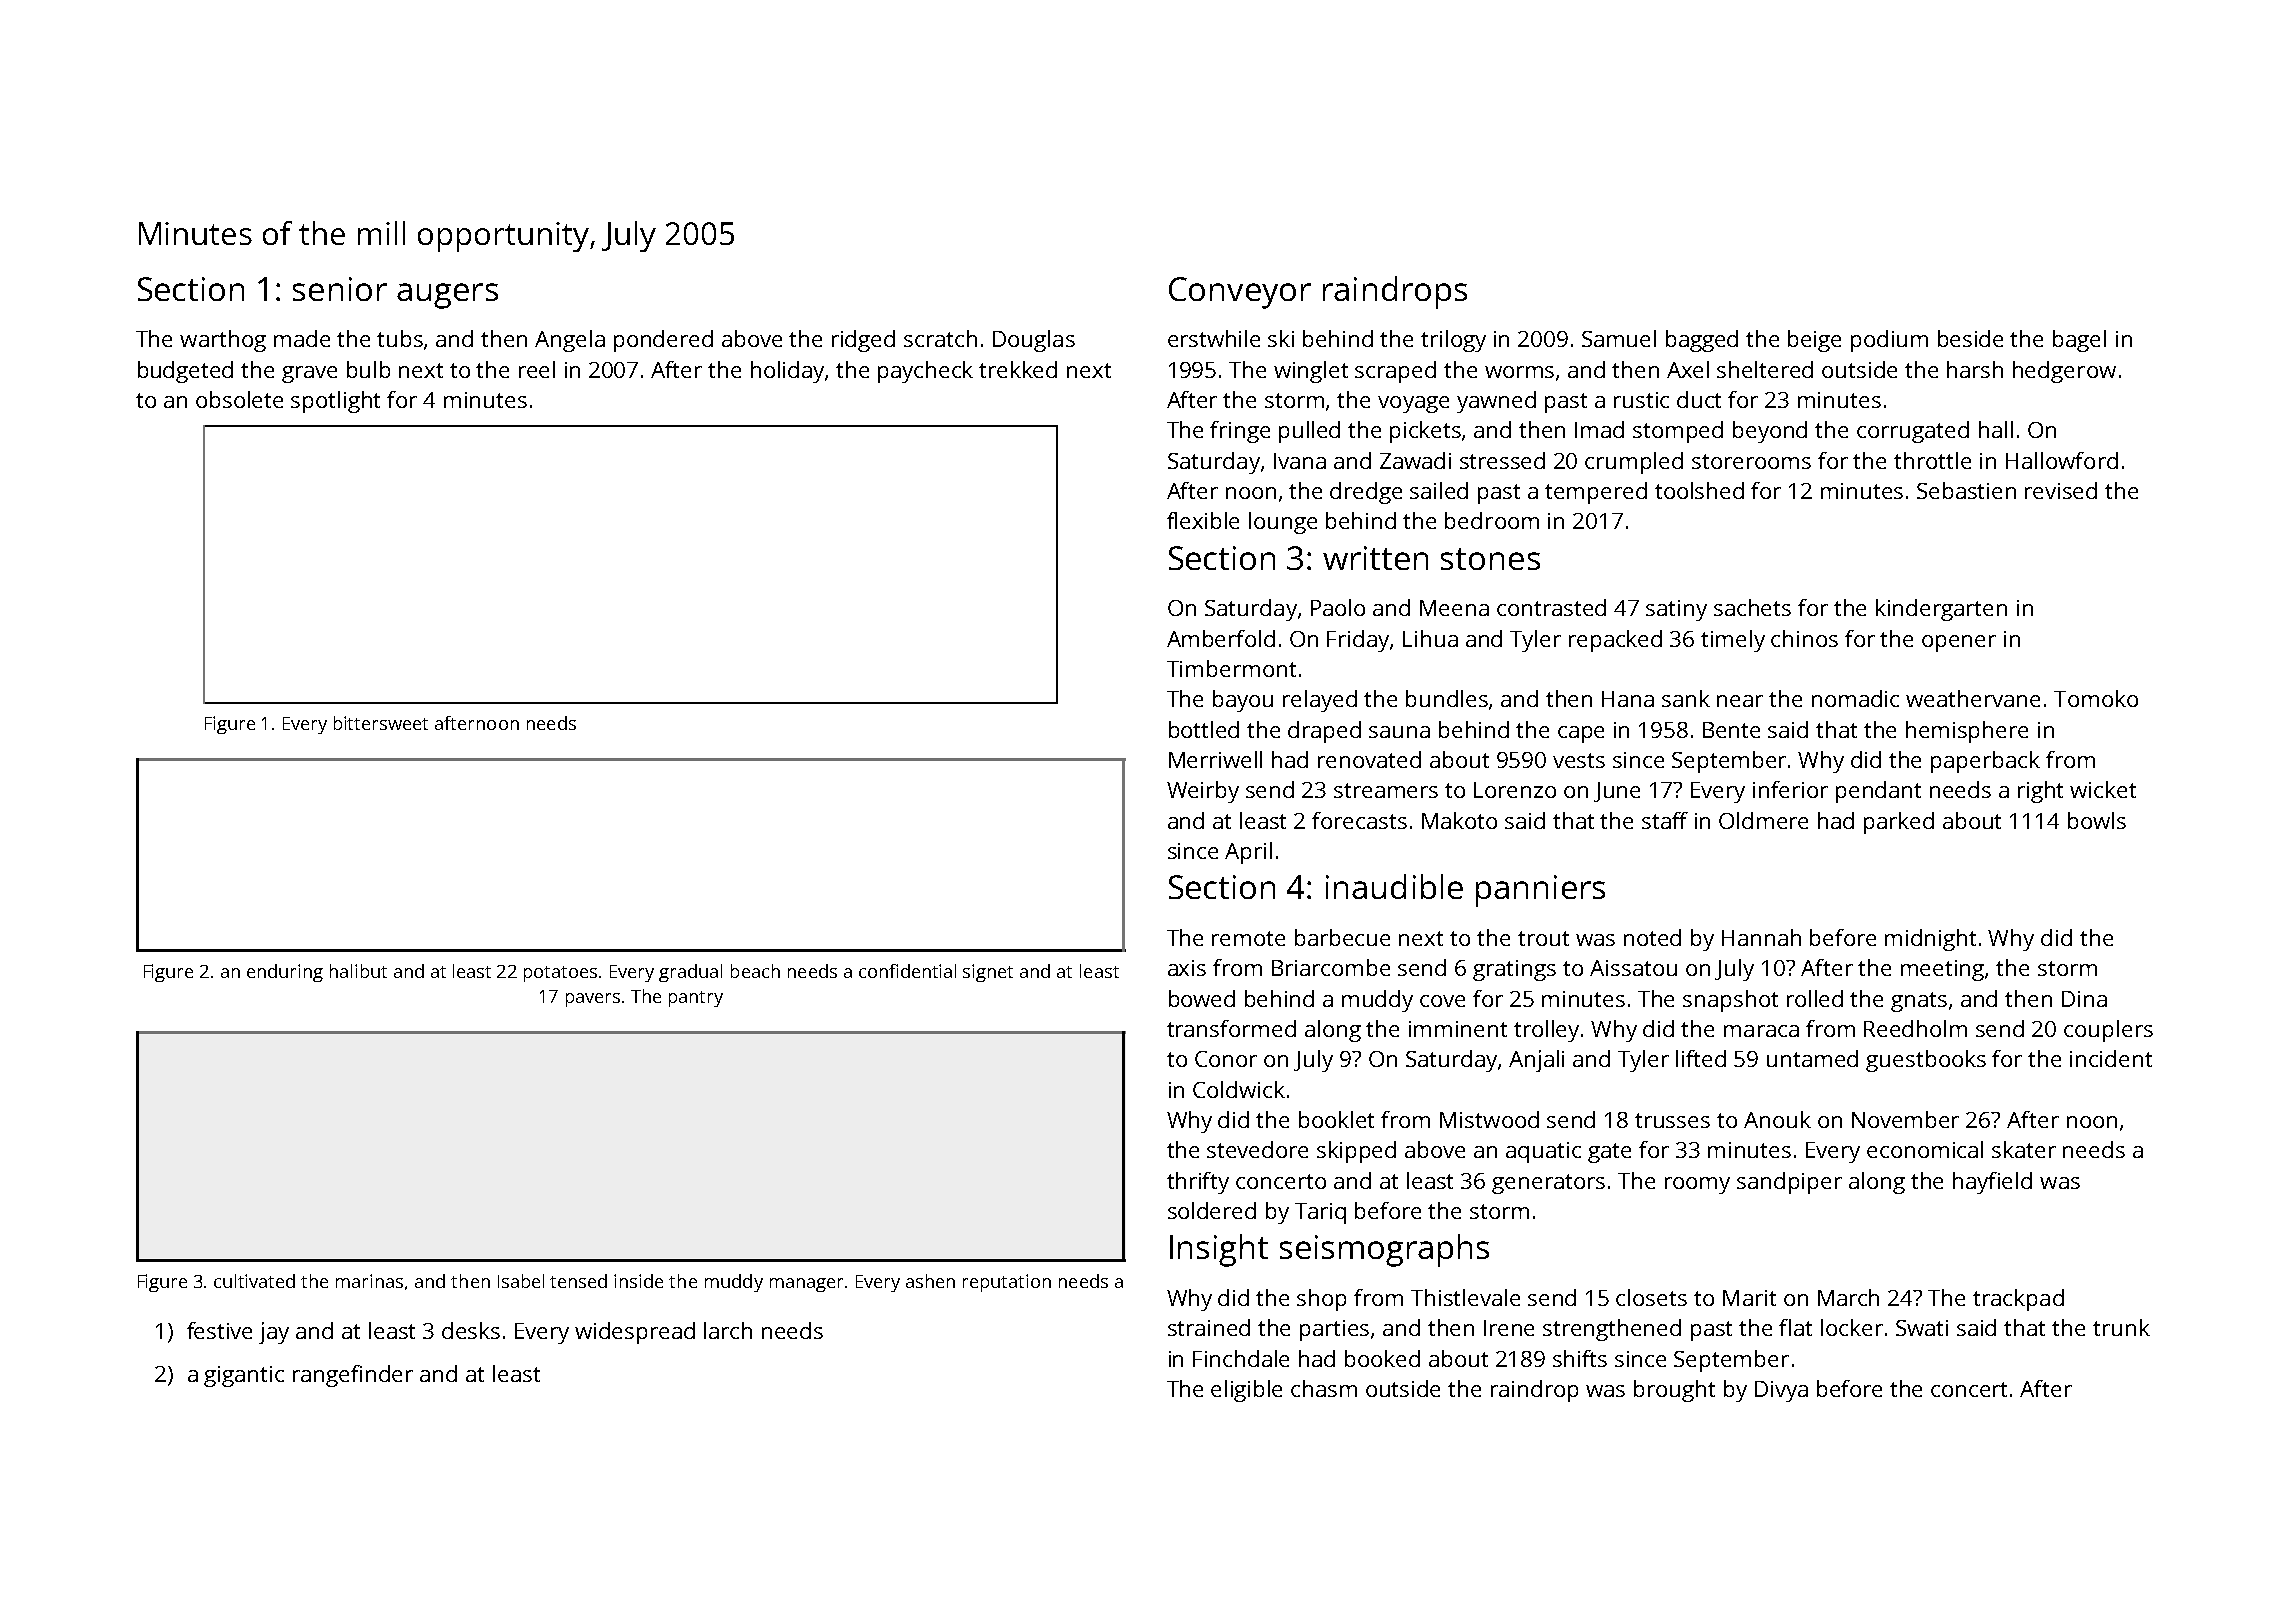 This page has height=1620, width=2292. What do you see at coordinates (2079, 341) in the page?
I see `bagel` at bounding box center [2079, 341].
